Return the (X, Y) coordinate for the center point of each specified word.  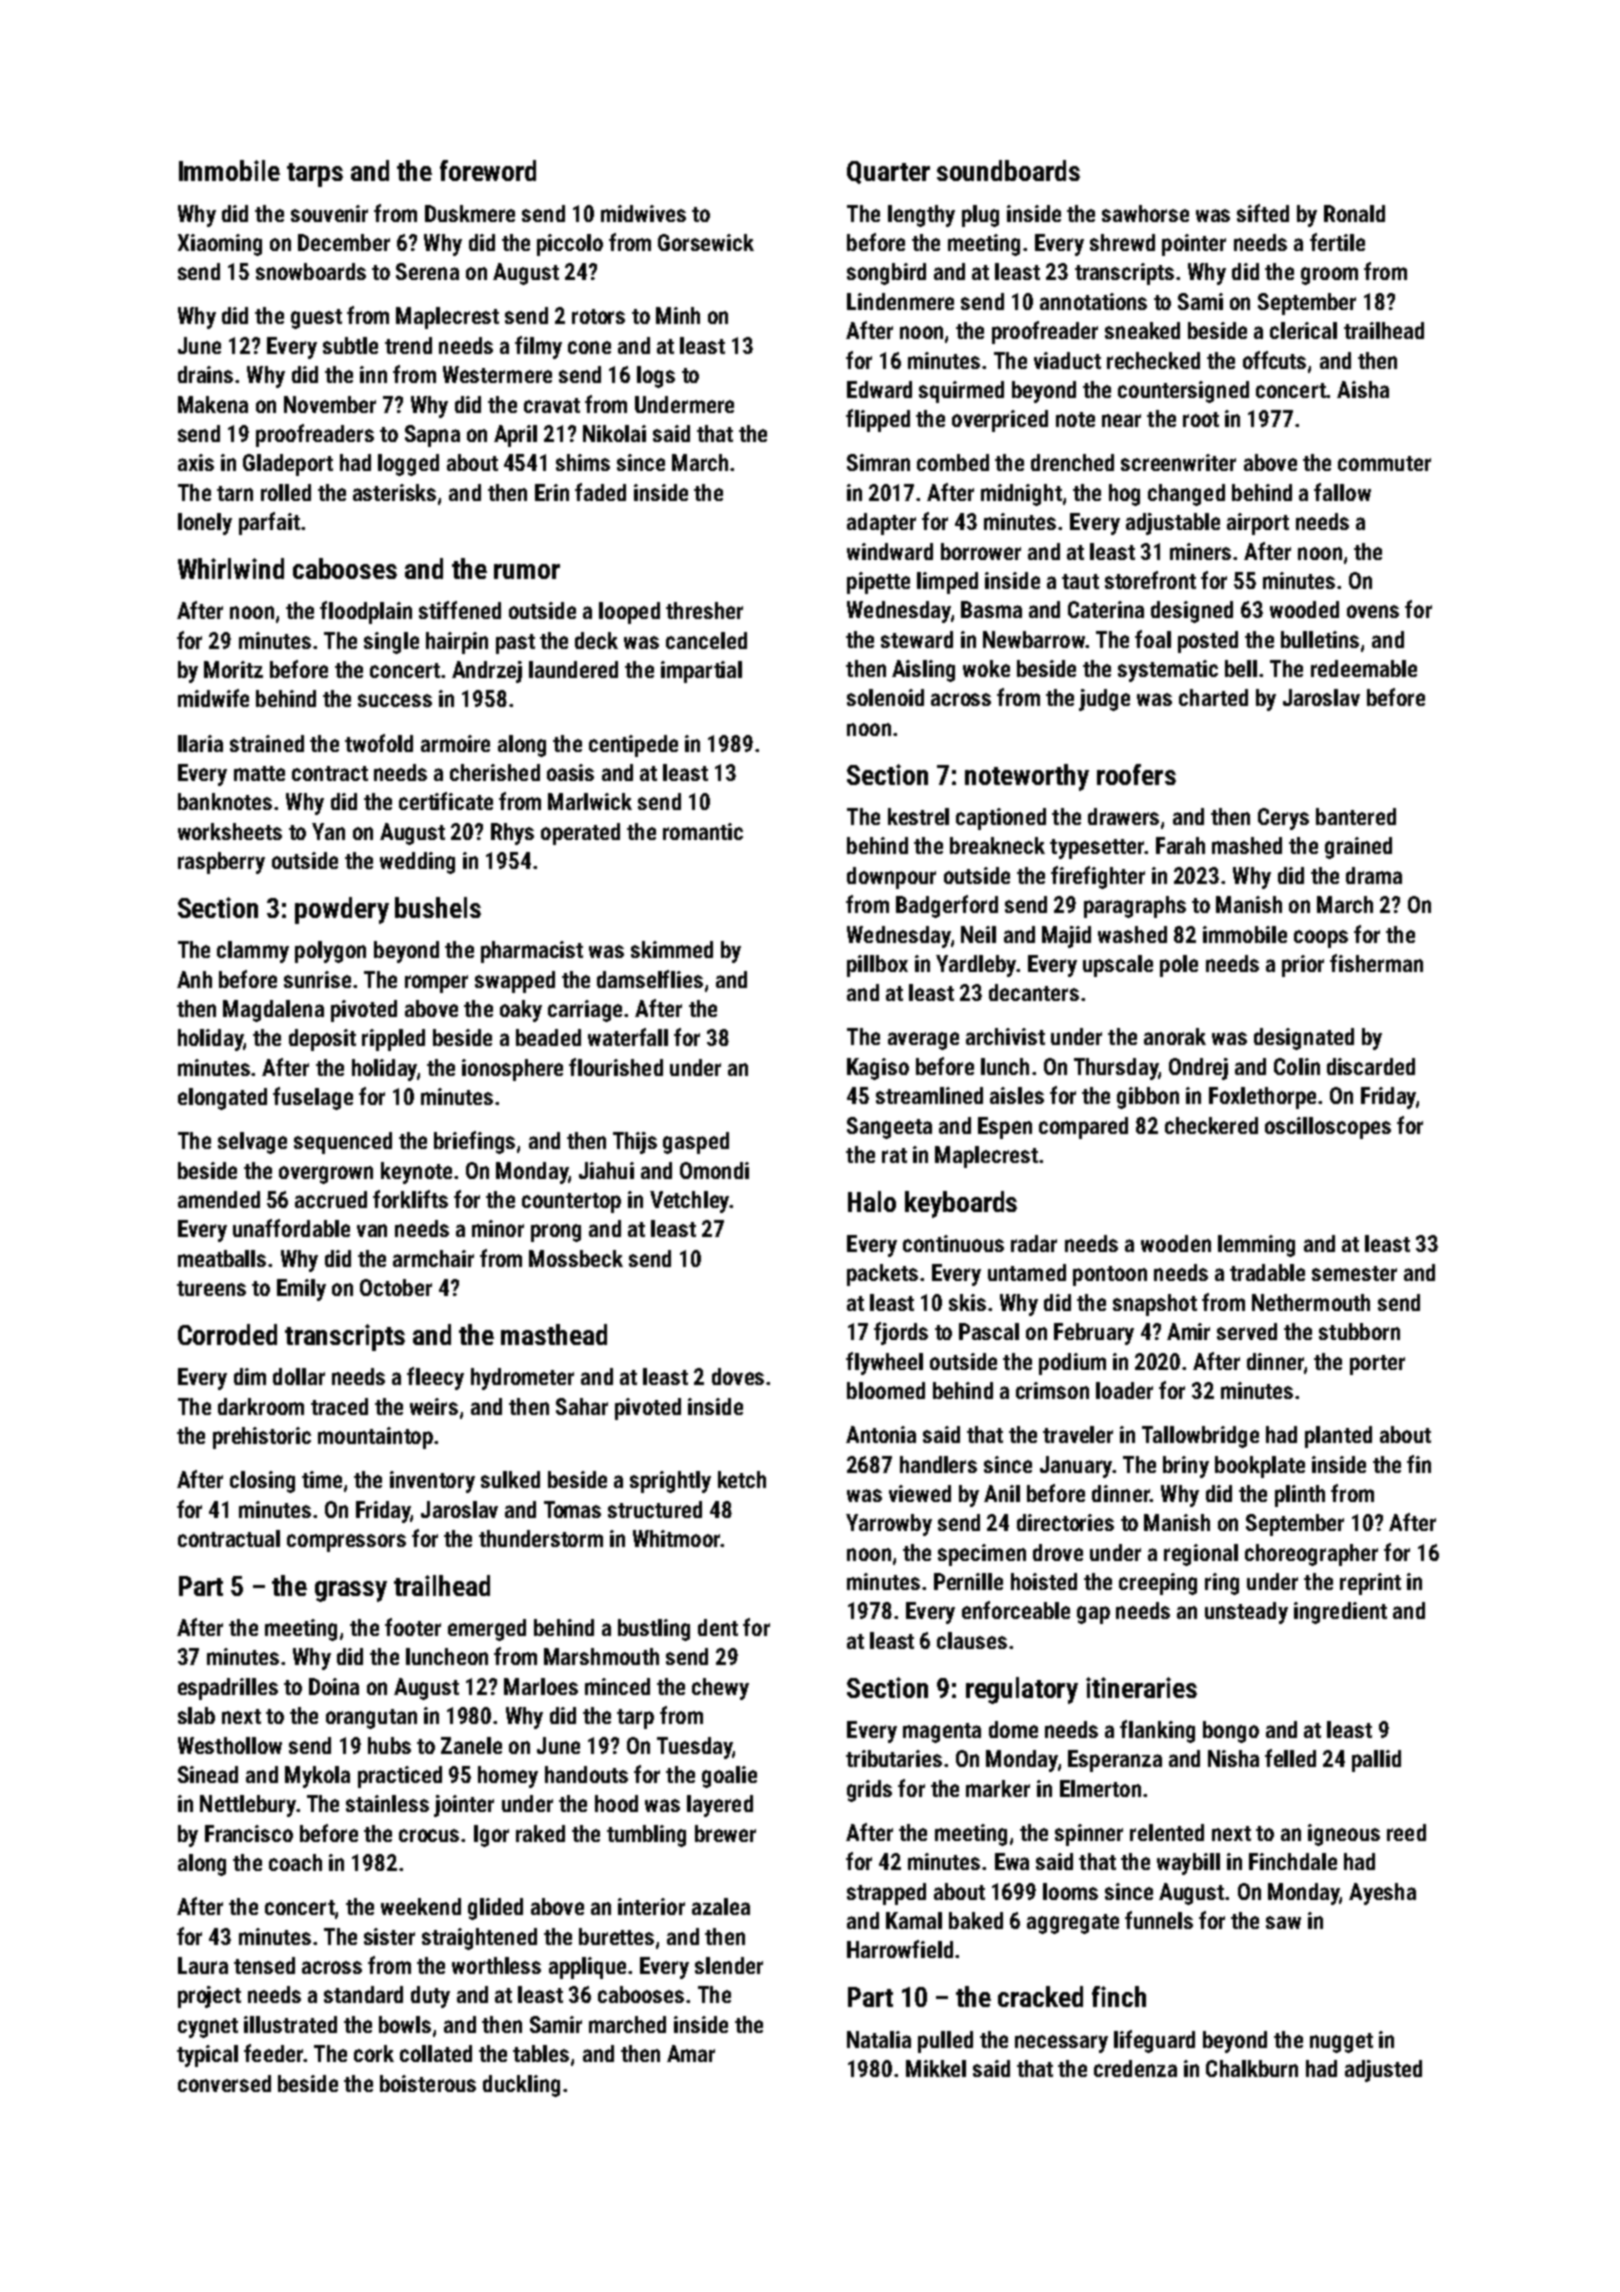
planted (1338, 1437)
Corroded (227, 1334)
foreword (488, 170)
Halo (872, 1201)
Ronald (1354, 213)
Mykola (317, 1777)
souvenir (329, 213)
